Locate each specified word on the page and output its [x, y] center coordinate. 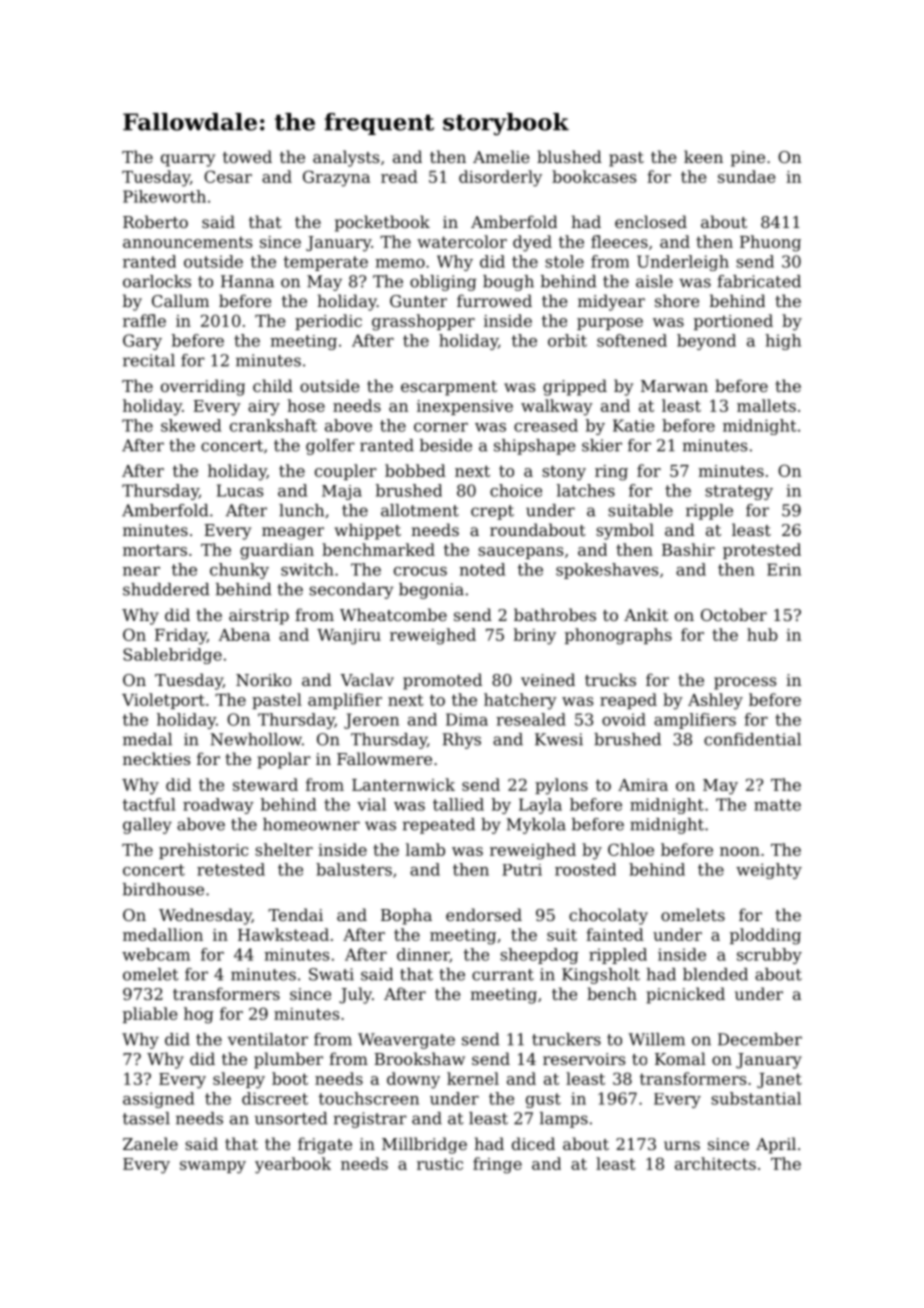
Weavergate [406, 1041]
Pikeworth [164, 196]
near [141, 571]
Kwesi [559, 739]
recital [149, 360]
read [399, 176]
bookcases [594, 176]
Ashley [715, 701]
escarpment [449, 388]
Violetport [163, 701]
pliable [150, 1015]
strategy [739, 492]
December [760, 1039]
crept [492, 512]
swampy [213, 1167]
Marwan [674, 386]
